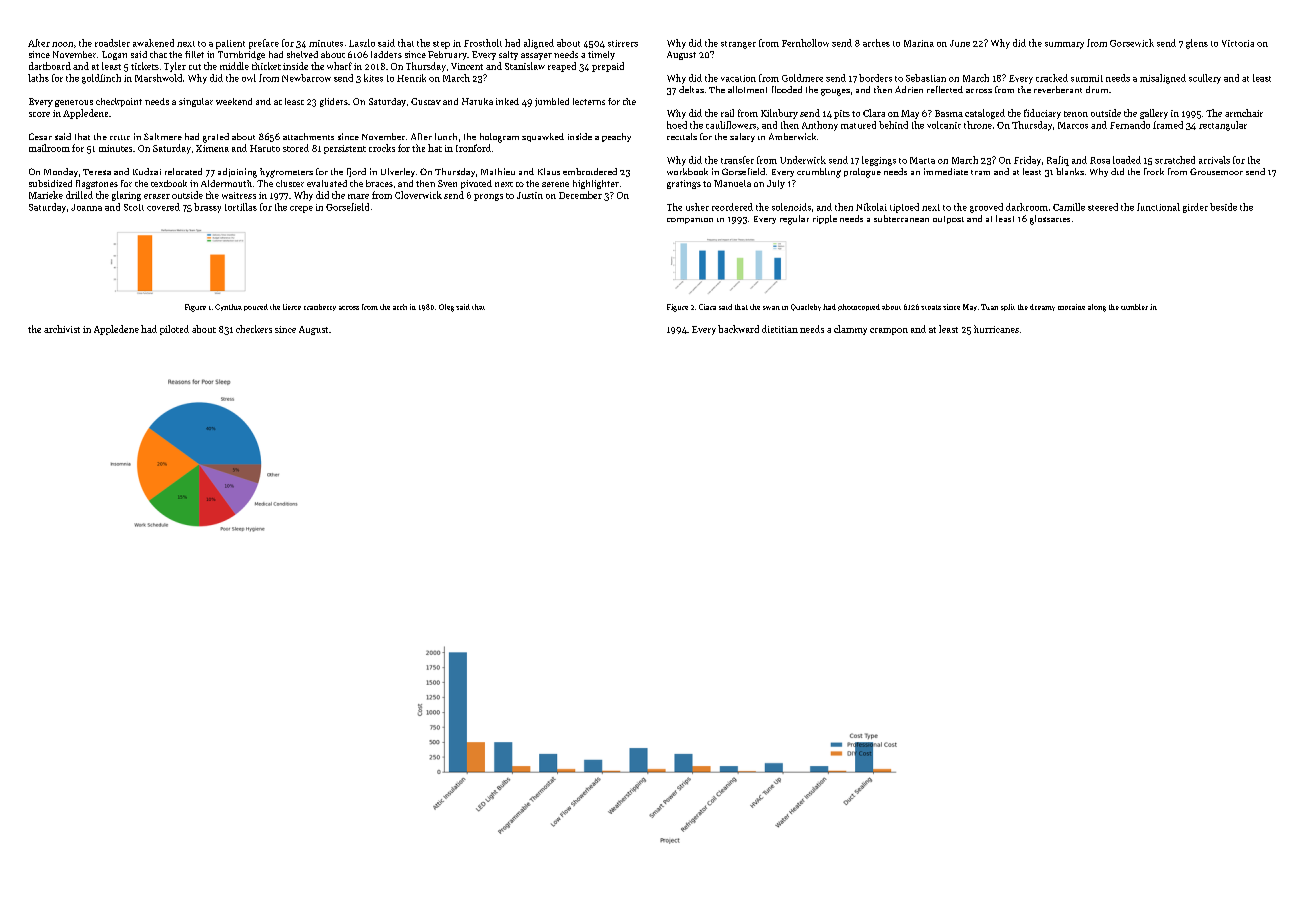 The width and height of the screenshot is (1308, 924). Describe the element at coordinates (738, 329) in the screenshot. I see `backward` at that location.
